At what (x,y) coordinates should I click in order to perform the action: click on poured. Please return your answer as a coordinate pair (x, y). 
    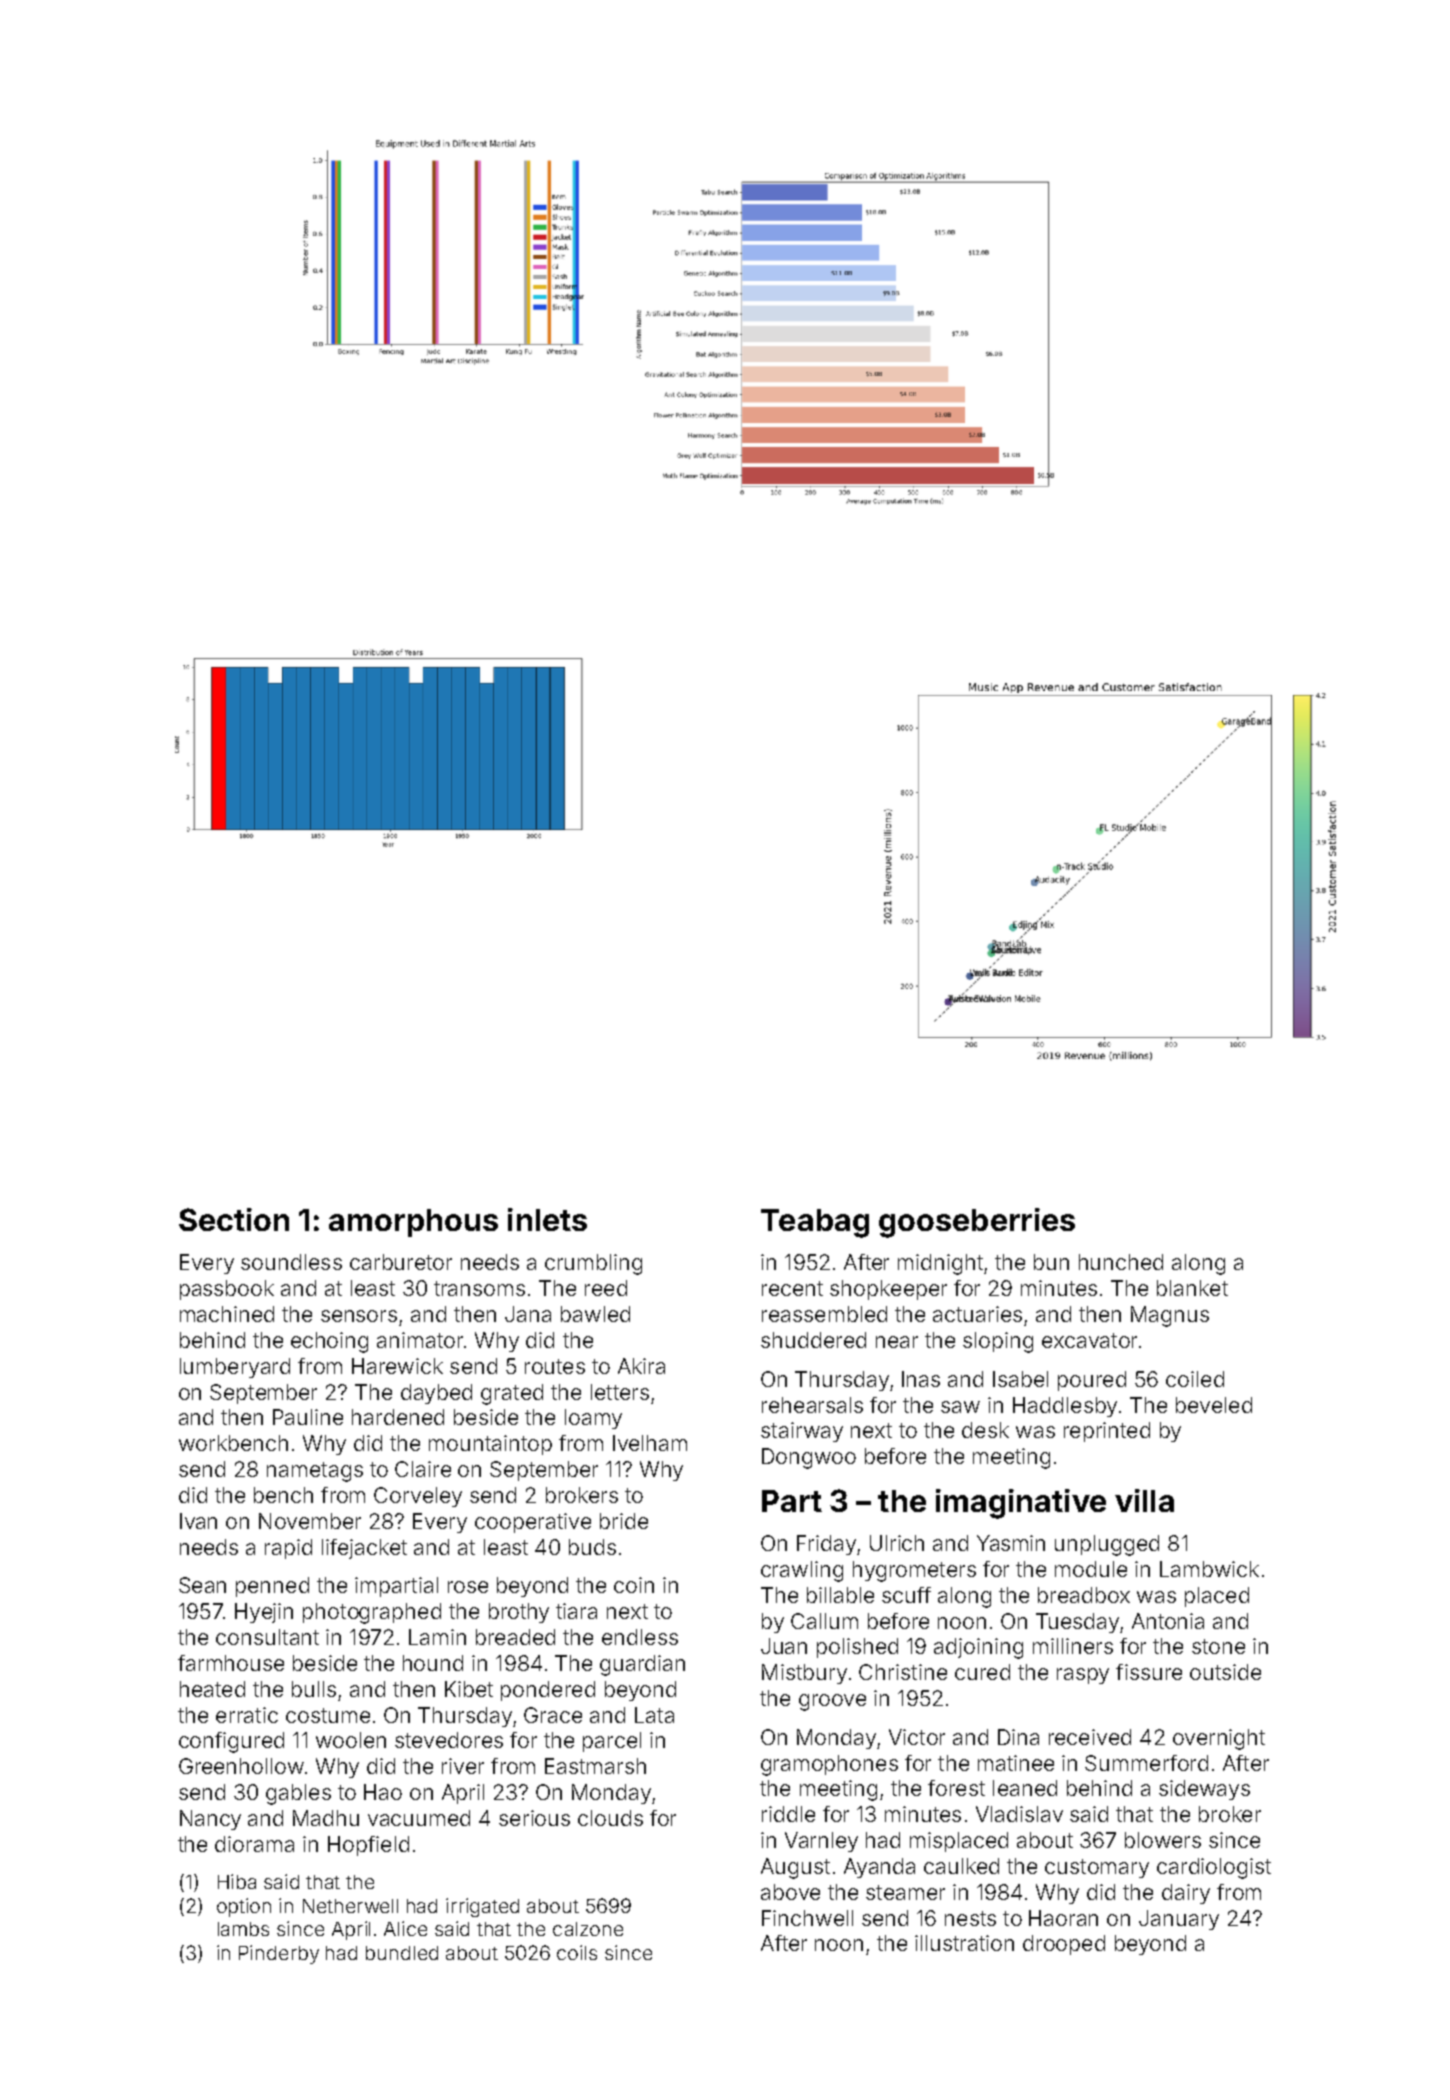
    Looking at the image, I should click on (1092, 1381).
